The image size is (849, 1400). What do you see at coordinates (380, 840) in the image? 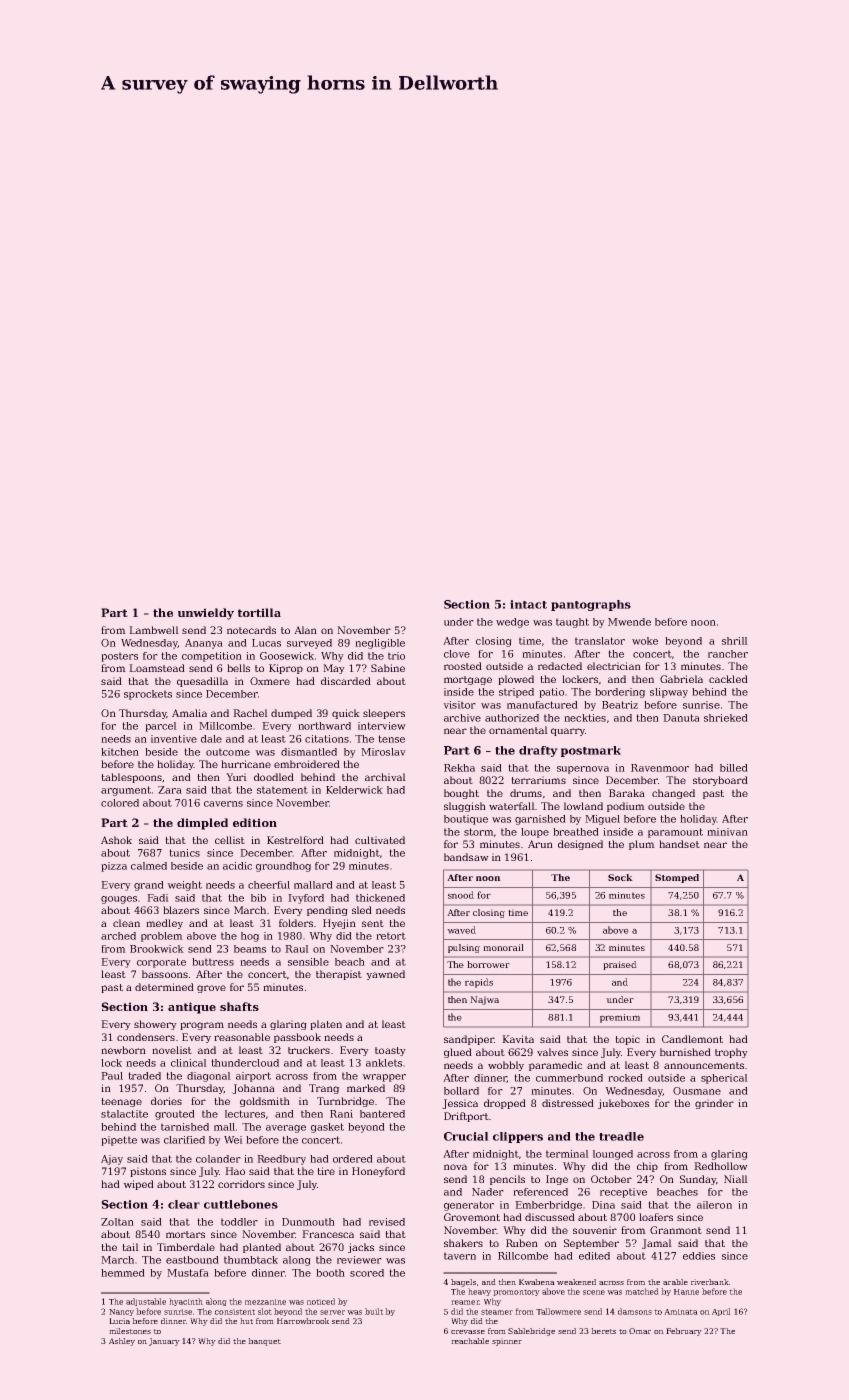
I see `cultivated` at bounding box center [380, 840].
